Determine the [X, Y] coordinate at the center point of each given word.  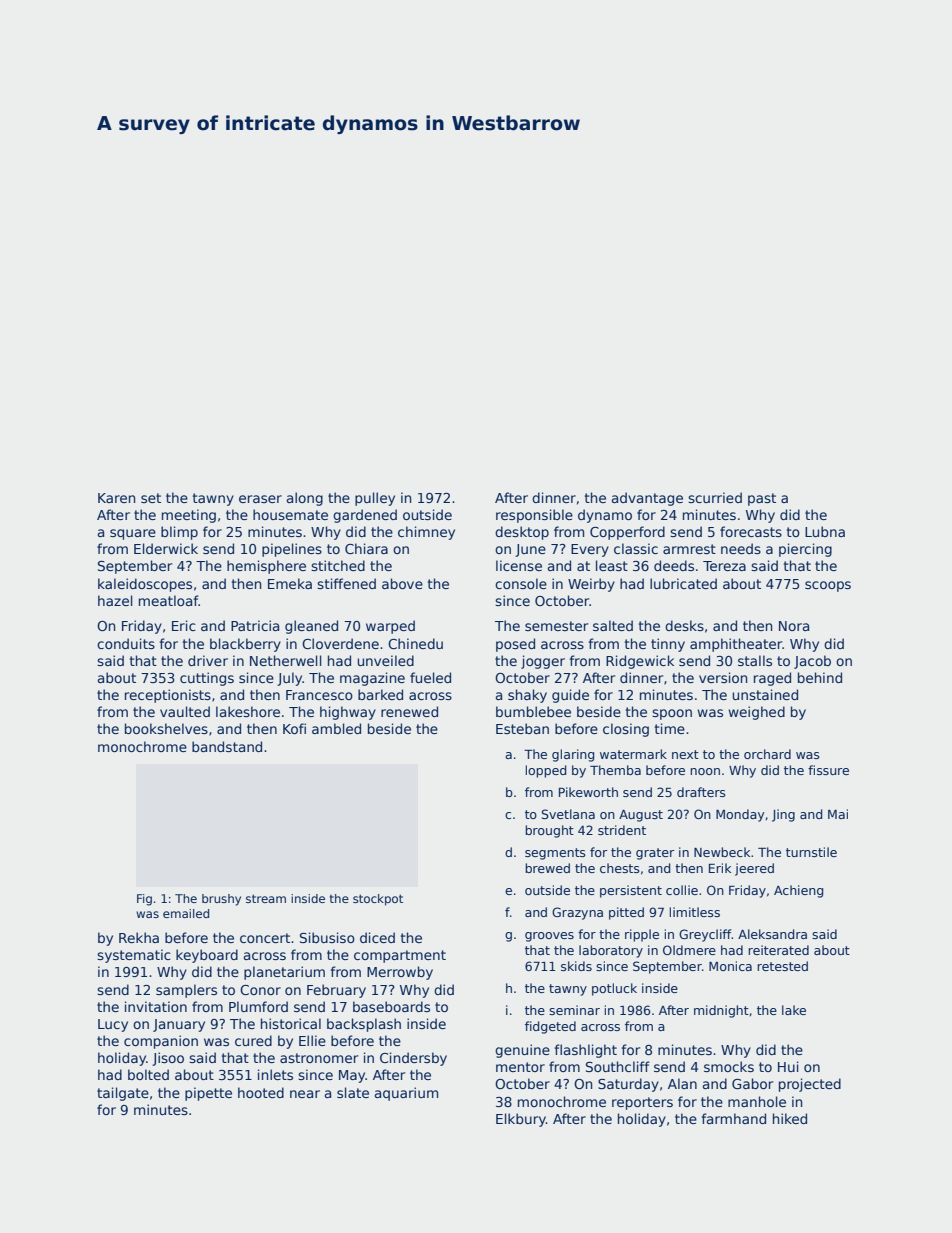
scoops [828, 586]
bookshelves [166, 728]
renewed [409, 711]
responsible [534, 516]
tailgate [123, 1094]
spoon [672, 714]
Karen [116, 498]
